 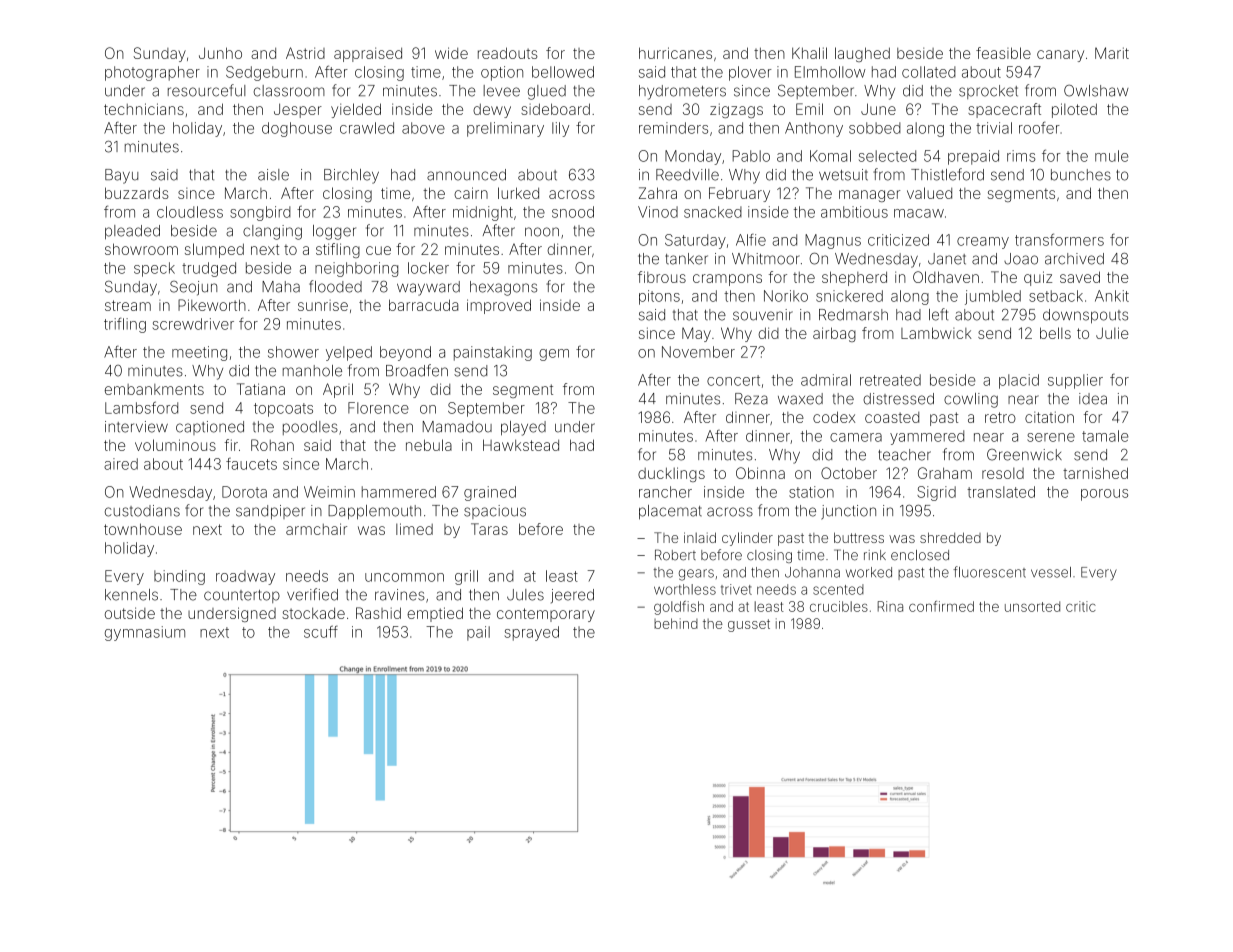 What do you see at coordinates (1074, 110) in the image?
I see `piloted` at bounding box center [1074, 110].
